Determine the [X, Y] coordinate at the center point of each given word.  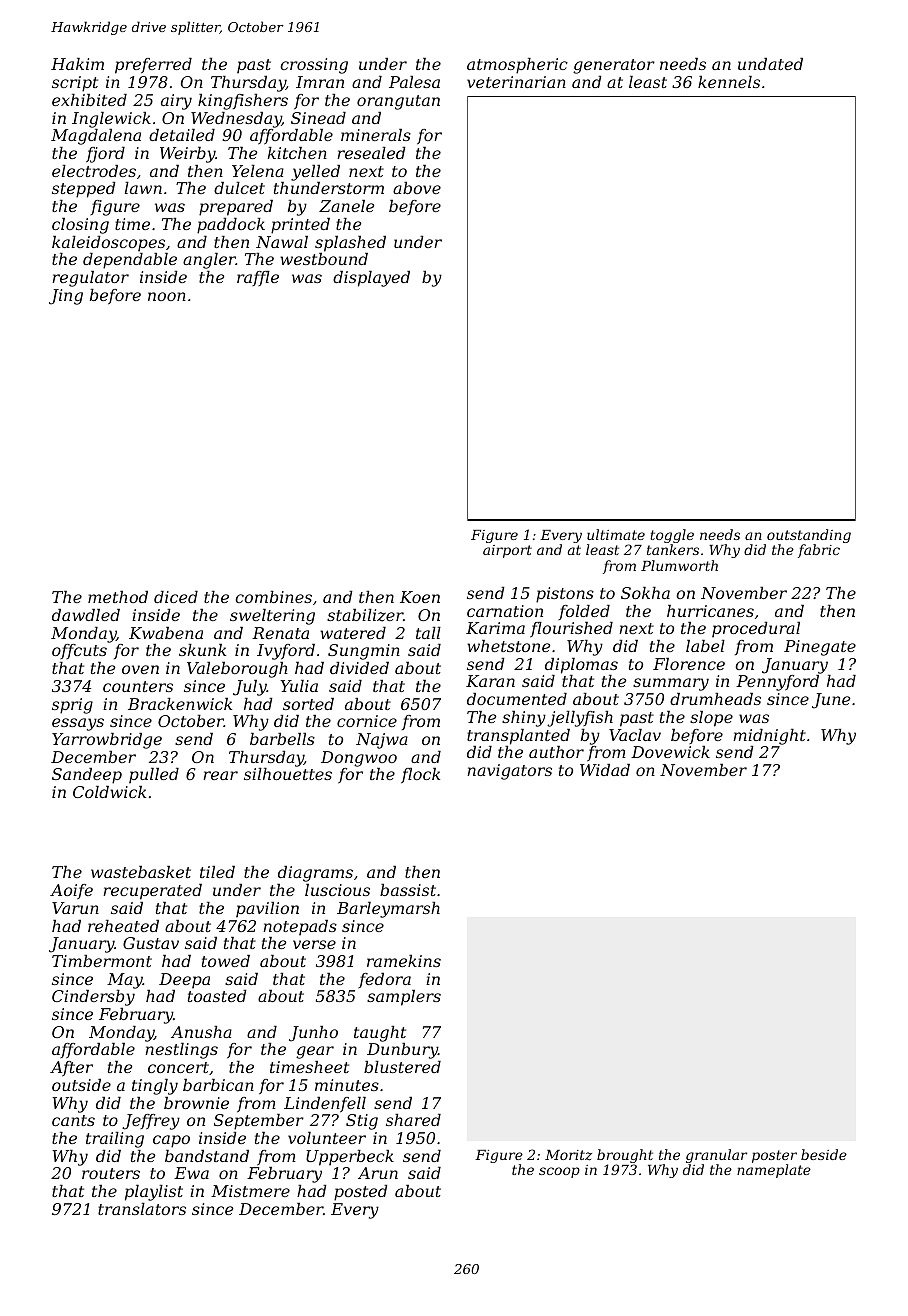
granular [716, 1156]
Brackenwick [180, 704]
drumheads [715, 699]
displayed [371, 279]
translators [142, 1209]
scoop [559, 1172]
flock [420, 775]
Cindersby [93, 998]
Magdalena [96, 137]
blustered [402, 1067]
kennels [729, 82]
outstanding [809, 536]
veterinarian [516, 82]
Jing [66, 297]
